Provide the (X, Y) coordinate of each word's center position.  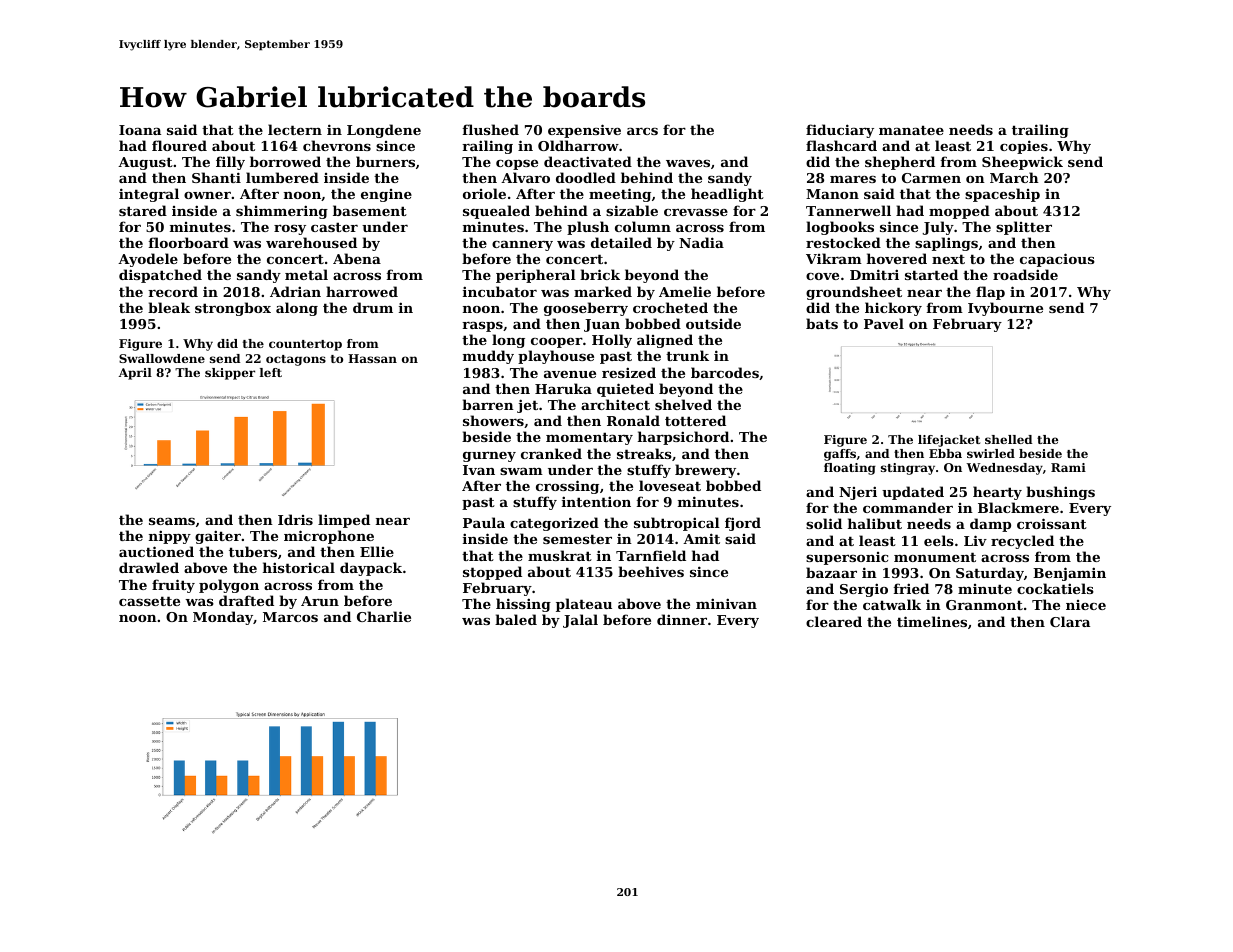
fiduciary (840, 131)
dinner (682, 619)
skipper (230, 374)
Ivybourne (1005, 309)
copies (1024, 147)
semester (577, 539)
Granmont (984, 605)
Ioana (140, 130)
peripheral (536, 276)
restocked (843, 242)
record (173, 291)
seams (172, 521)
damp (990, 525)
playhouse (556, 357)
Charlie (384, 616)
